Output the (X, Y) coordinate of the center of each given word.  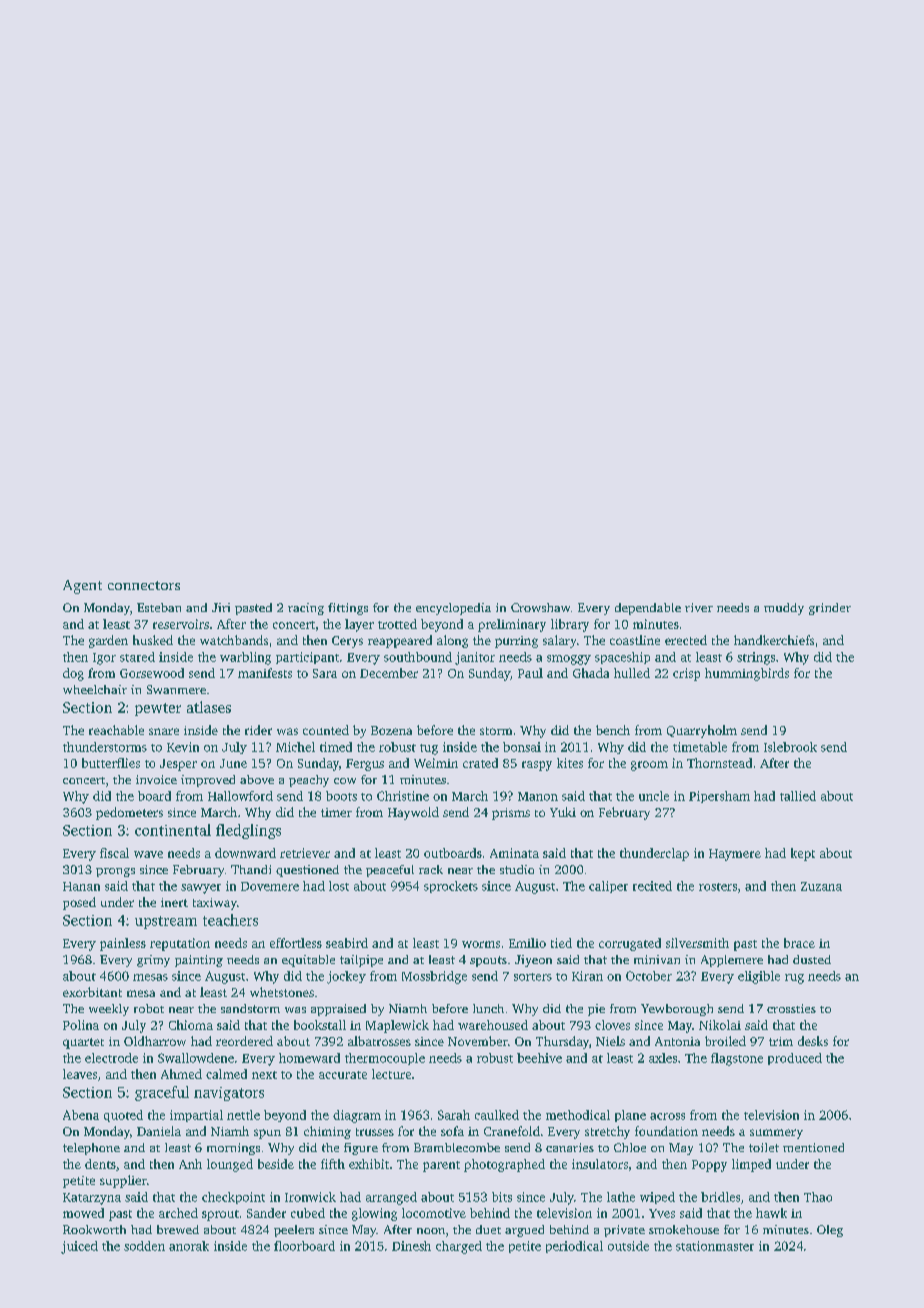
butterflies (111, 763)
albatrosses (379, 1041)
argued (524, 1231)
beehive (539, 1058)
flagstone (737, 1059)
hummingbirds (747, 674)
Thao (818, 1197)
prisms (511, 814)
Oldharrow (155, 1041)
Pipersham (719, 797)
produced (795, 1059)
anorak (189, 1246)
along (452, 641)
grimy (153, 961)
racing (306, 609)
